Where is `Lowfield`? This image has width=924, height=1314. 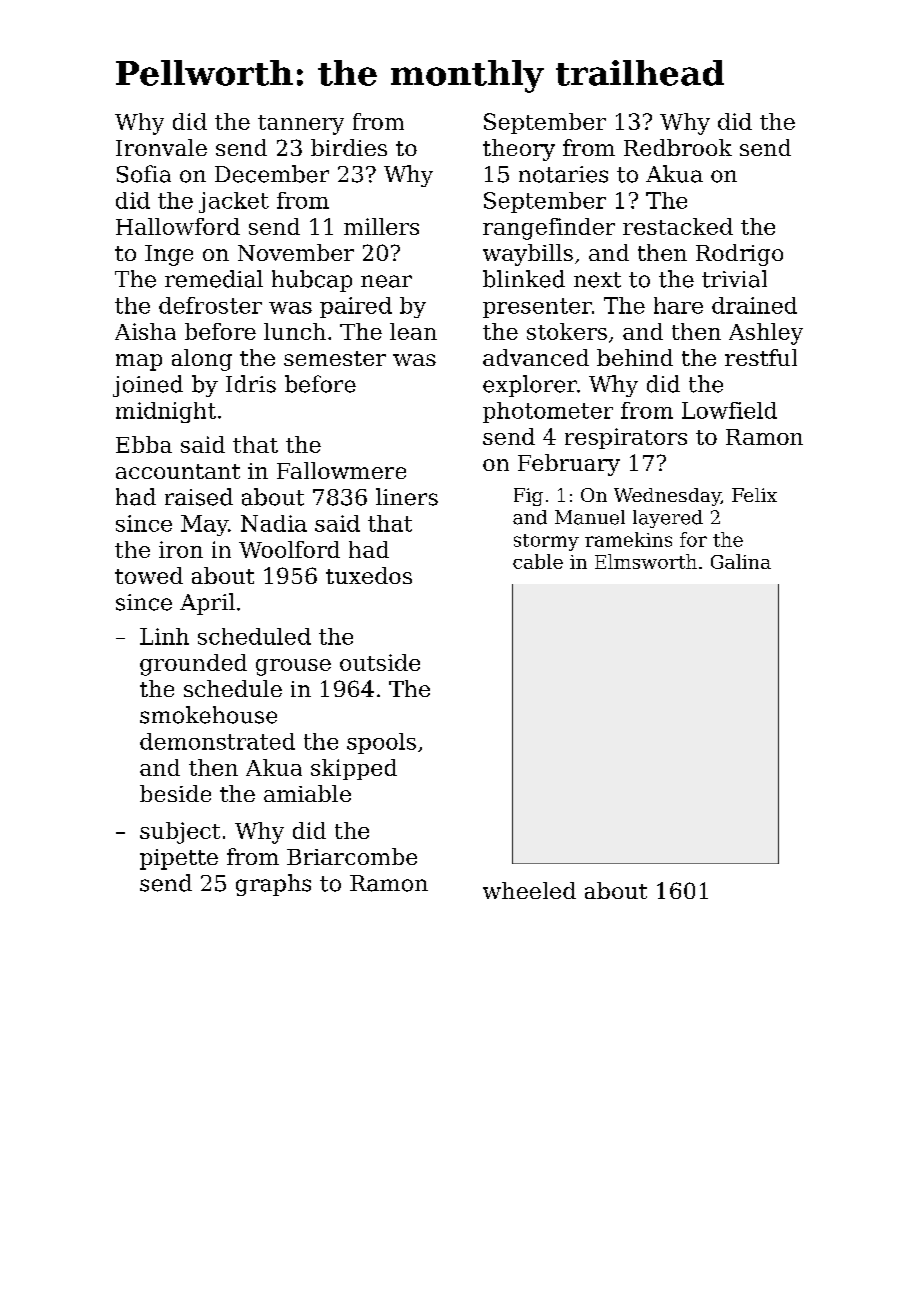
Lowfield is located at coordinates (729, 410).
